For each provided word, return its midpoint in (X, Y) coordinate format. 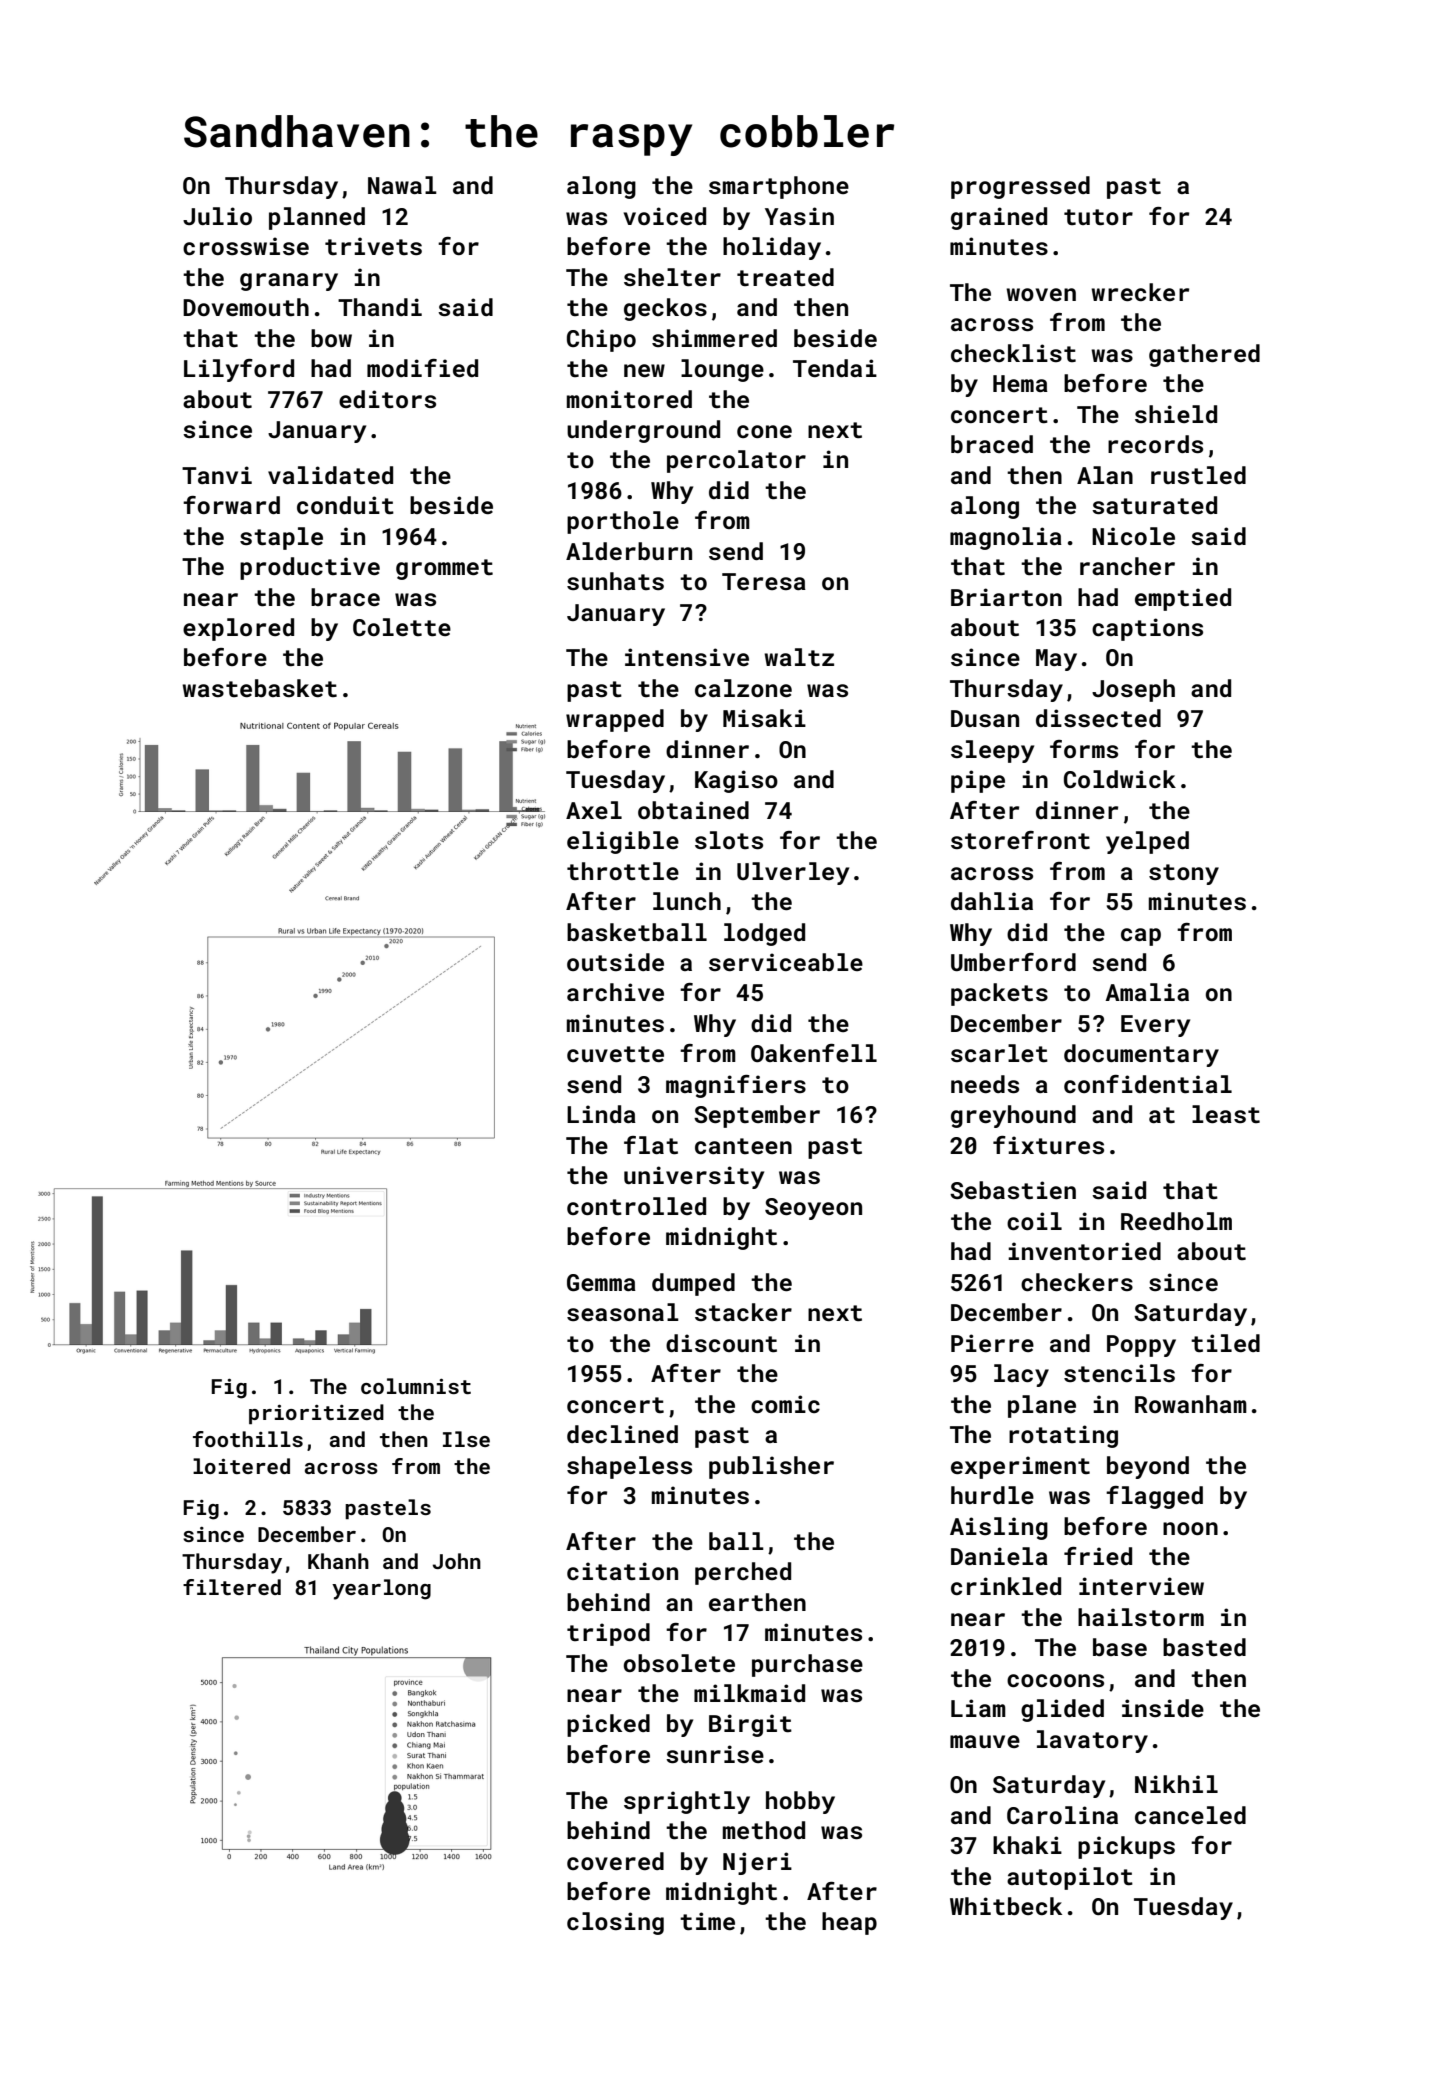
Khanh (338, 1561)
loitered (241, 1466)
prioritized (316, 1414)
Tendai (835, 368)
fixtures (1048, 1145)
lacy (1021, 1375)
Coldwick (1120, 779)
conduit (345, 505)
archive (615, 992)
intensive (687, 657)
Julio (217, 216)
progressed (1020, 187)
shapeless (629, 1467)
